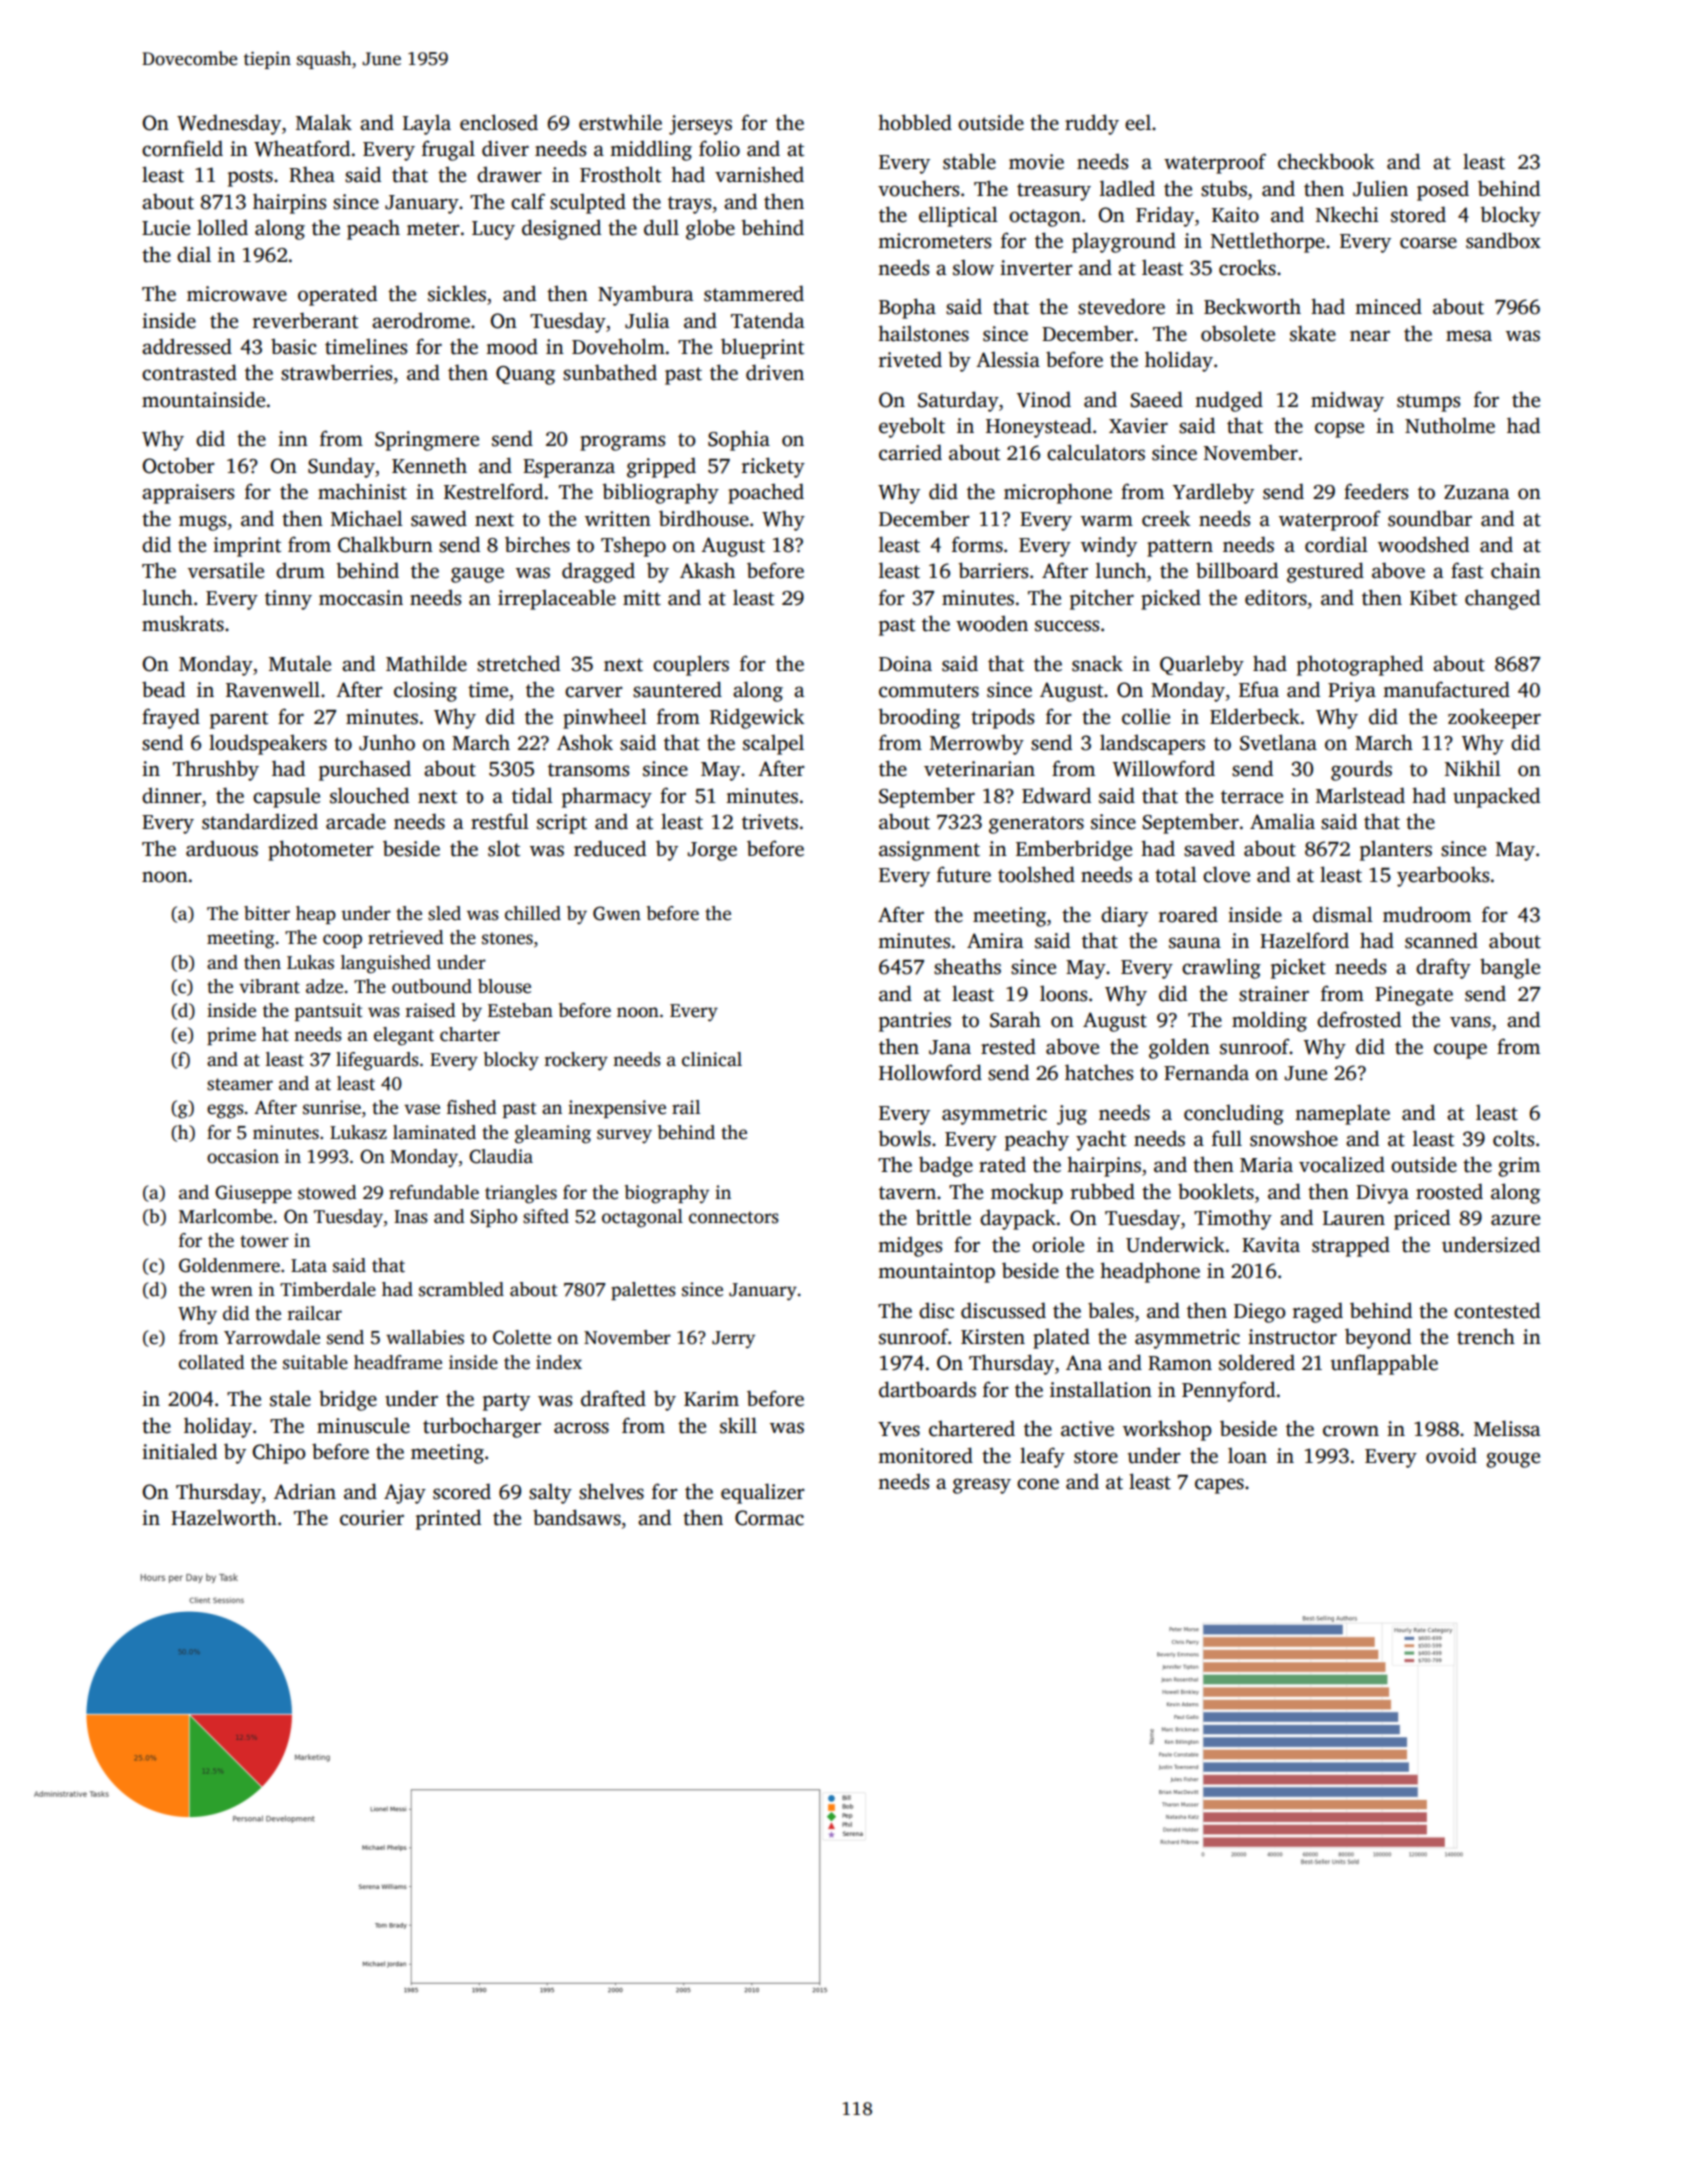  Describe the element at coordinates (363, 1426) in the image. I see `minuscule` at that location.
